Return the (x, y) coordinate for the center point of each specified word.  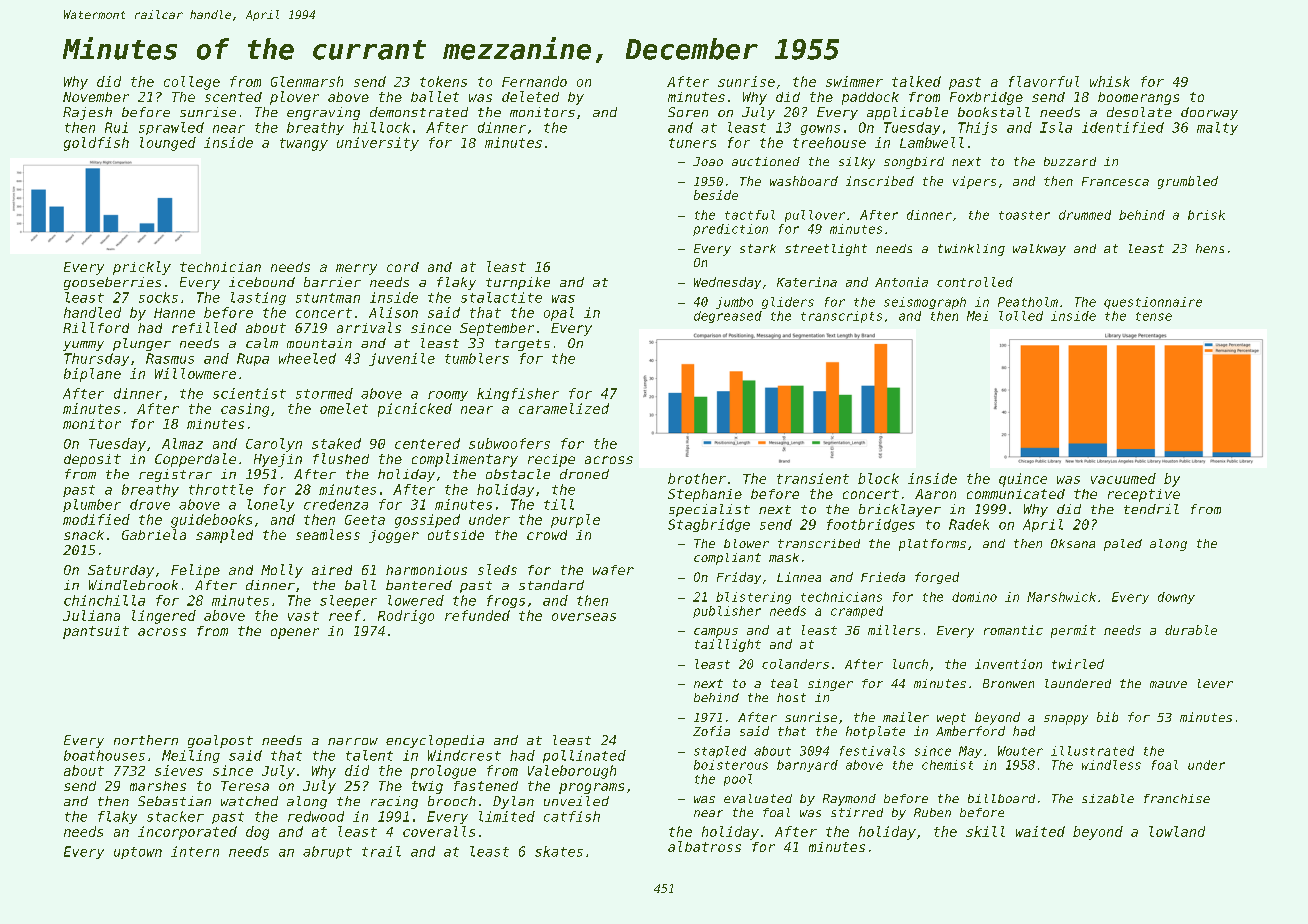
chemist (947, 765)
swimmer (854, 81)
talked (916, 81)
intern (195, 851)
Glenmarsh (307, 81)
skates (559, 851)
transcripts (841, 317)
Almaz (182, 443)
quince (1023, 480)
